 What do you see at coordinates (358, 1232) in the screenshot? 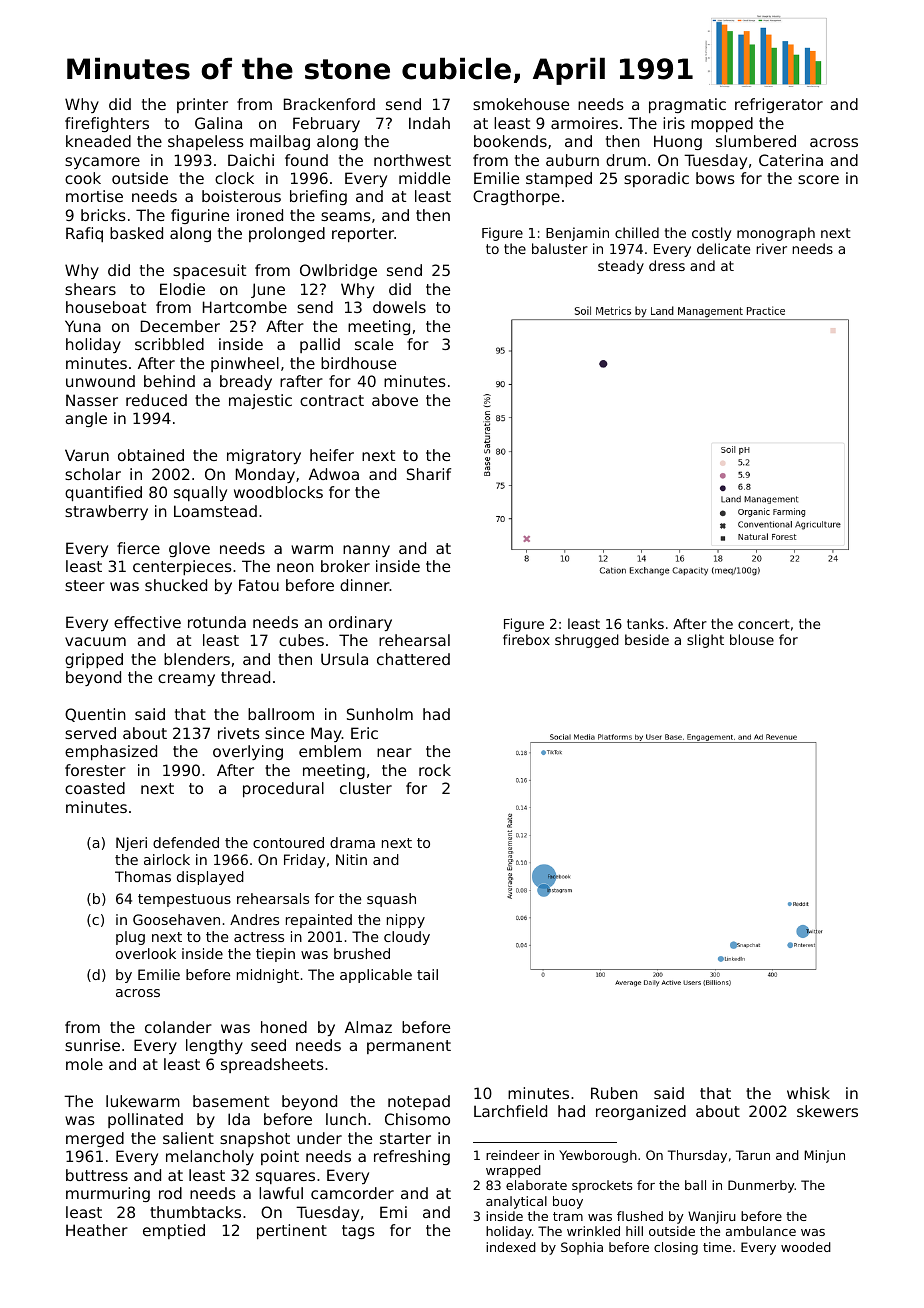
I see `tags` at bounding box center [358, 1232].
